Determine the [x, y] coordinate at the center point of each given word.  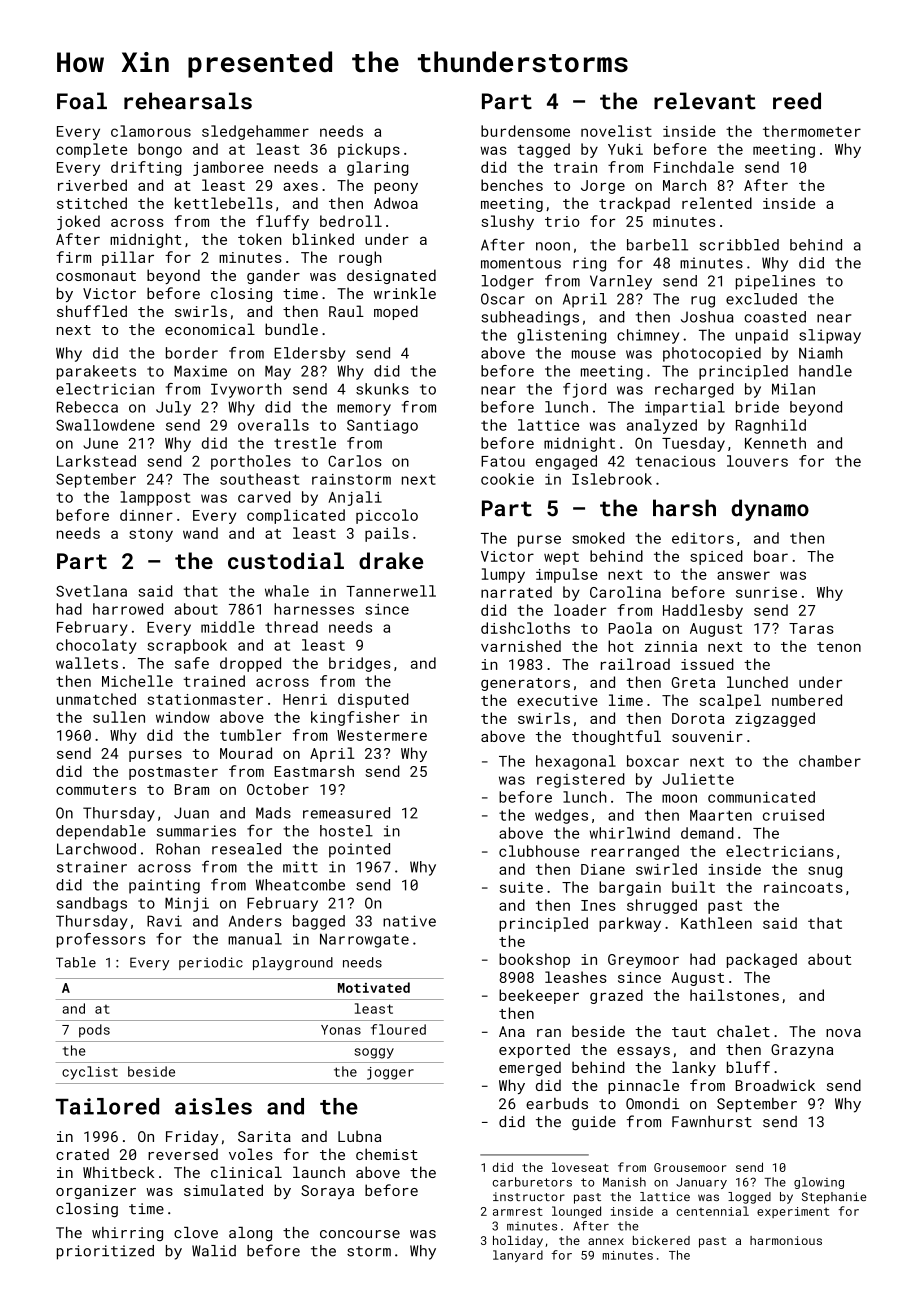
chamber [830, 761]
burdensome [525, 131]
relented [717, 203]
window [183, 717]
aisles [213, 1106]
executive [557, 700]
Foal [82, 101]
